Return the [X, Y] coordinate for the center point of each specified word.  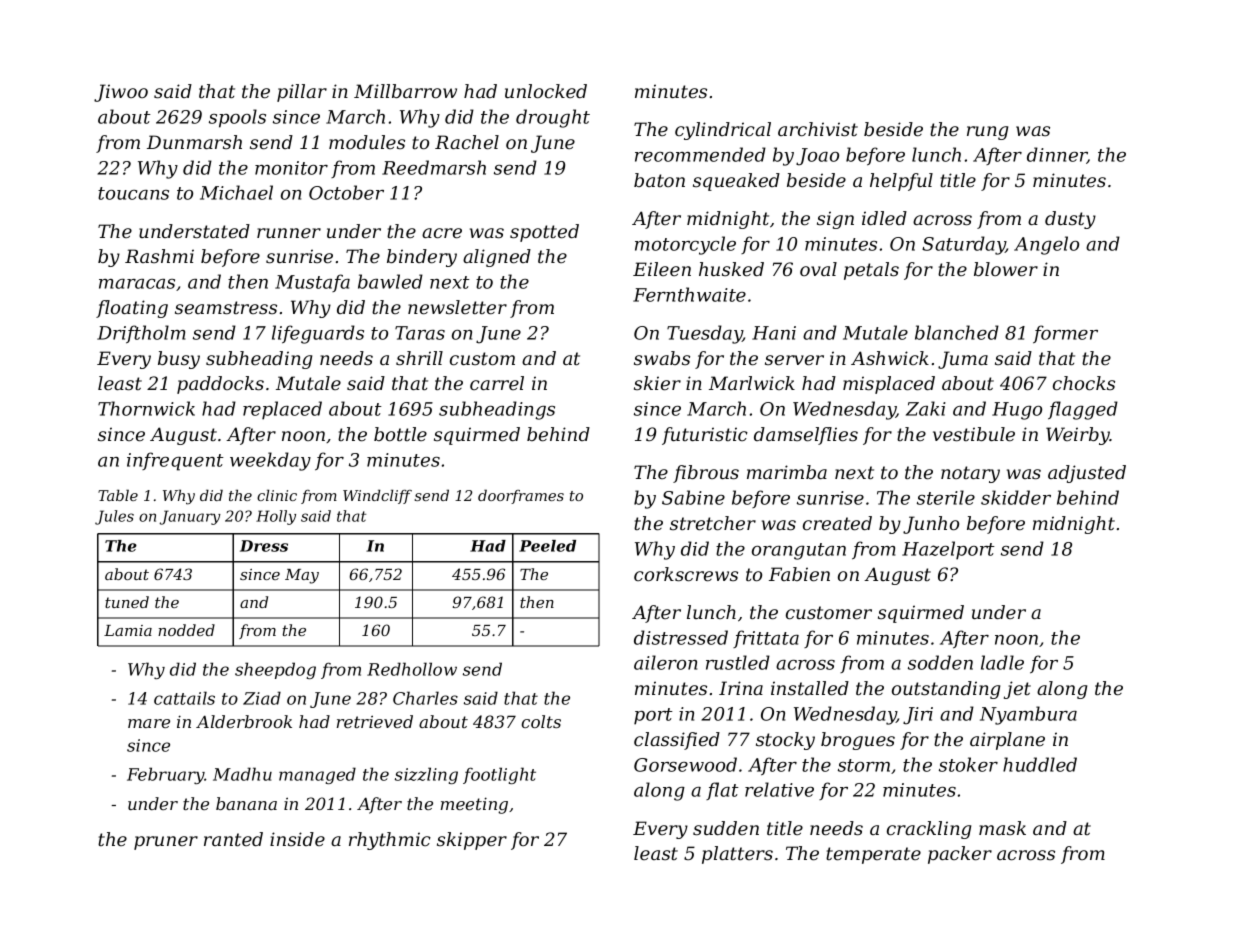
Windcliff [377, 496]
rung [987, 133]
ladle [1002, 662]
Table [118, 495]
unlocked [546, 91]
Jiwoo [121, 93]
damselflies [806, 436]
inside [297, 839]
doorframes [521, 496]
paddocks [220, 385]
